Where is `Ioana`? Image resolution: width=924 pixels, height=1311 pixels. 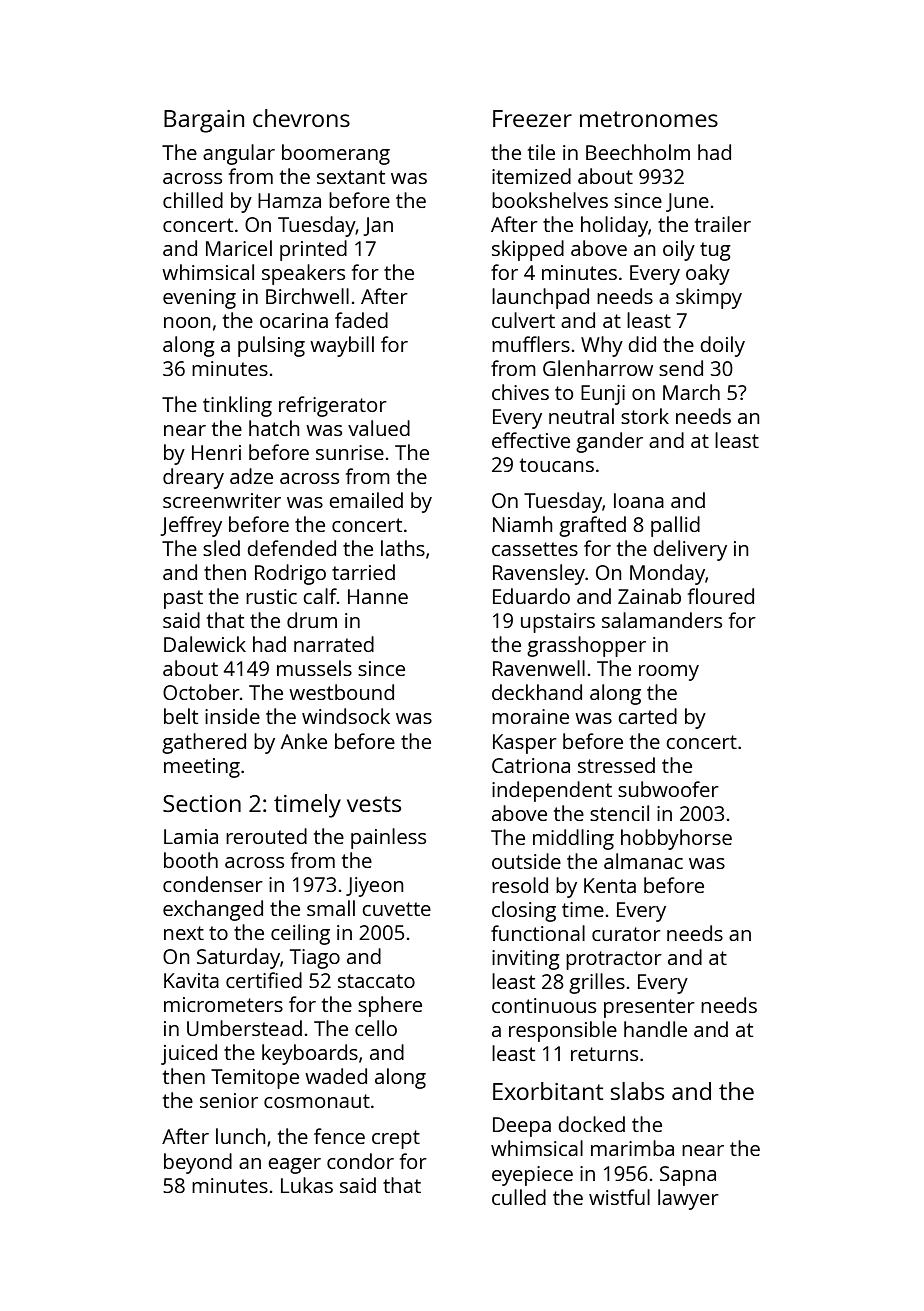 Ioana is located at coordinates (639, 500).
